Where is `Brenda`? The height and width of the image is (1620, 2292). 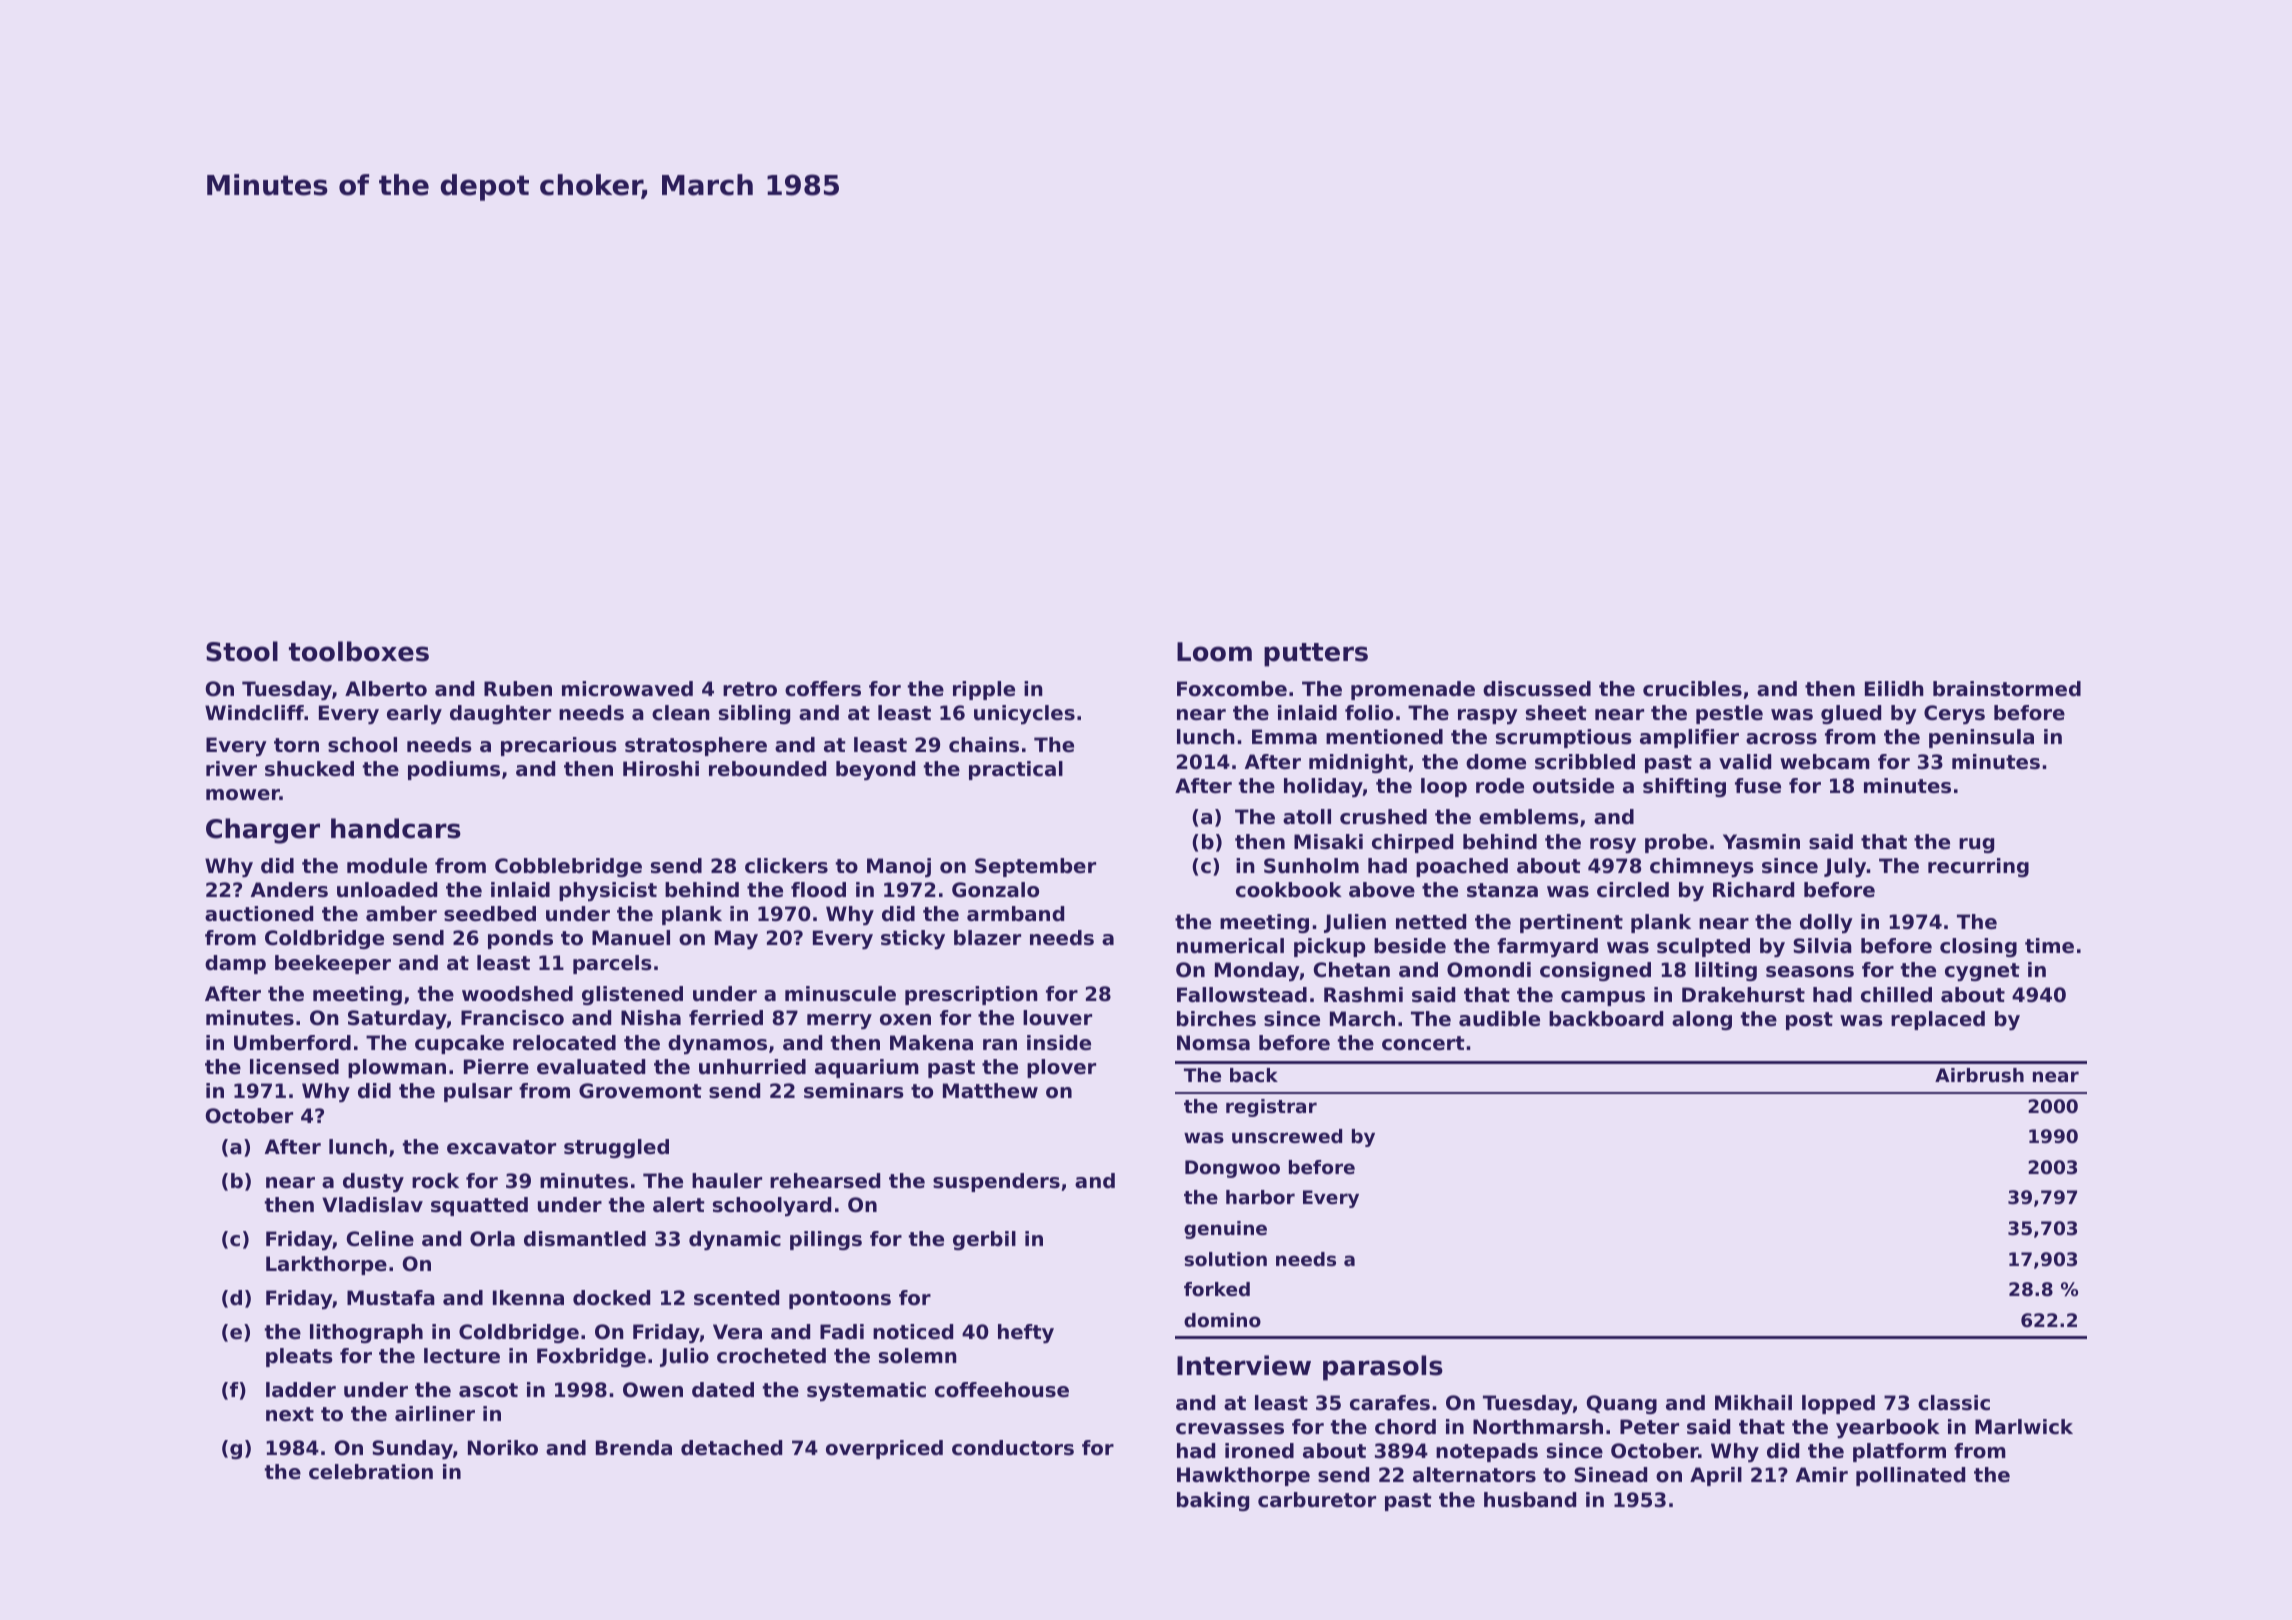 Brenda is located at coordinates (634, 1448).
